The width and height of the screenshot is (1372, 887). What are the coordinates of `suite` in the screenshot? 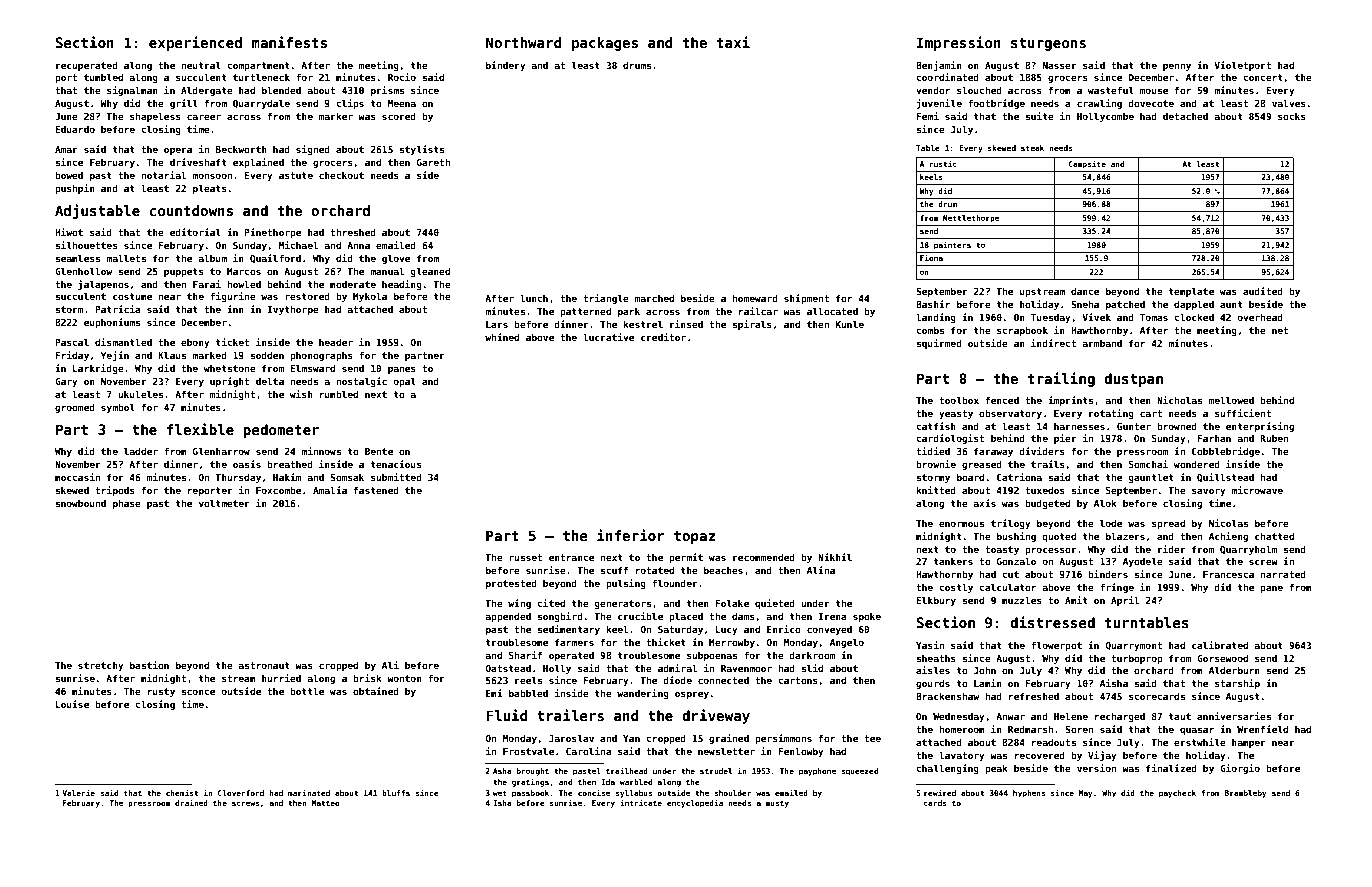 It's located at (1039, 116).
